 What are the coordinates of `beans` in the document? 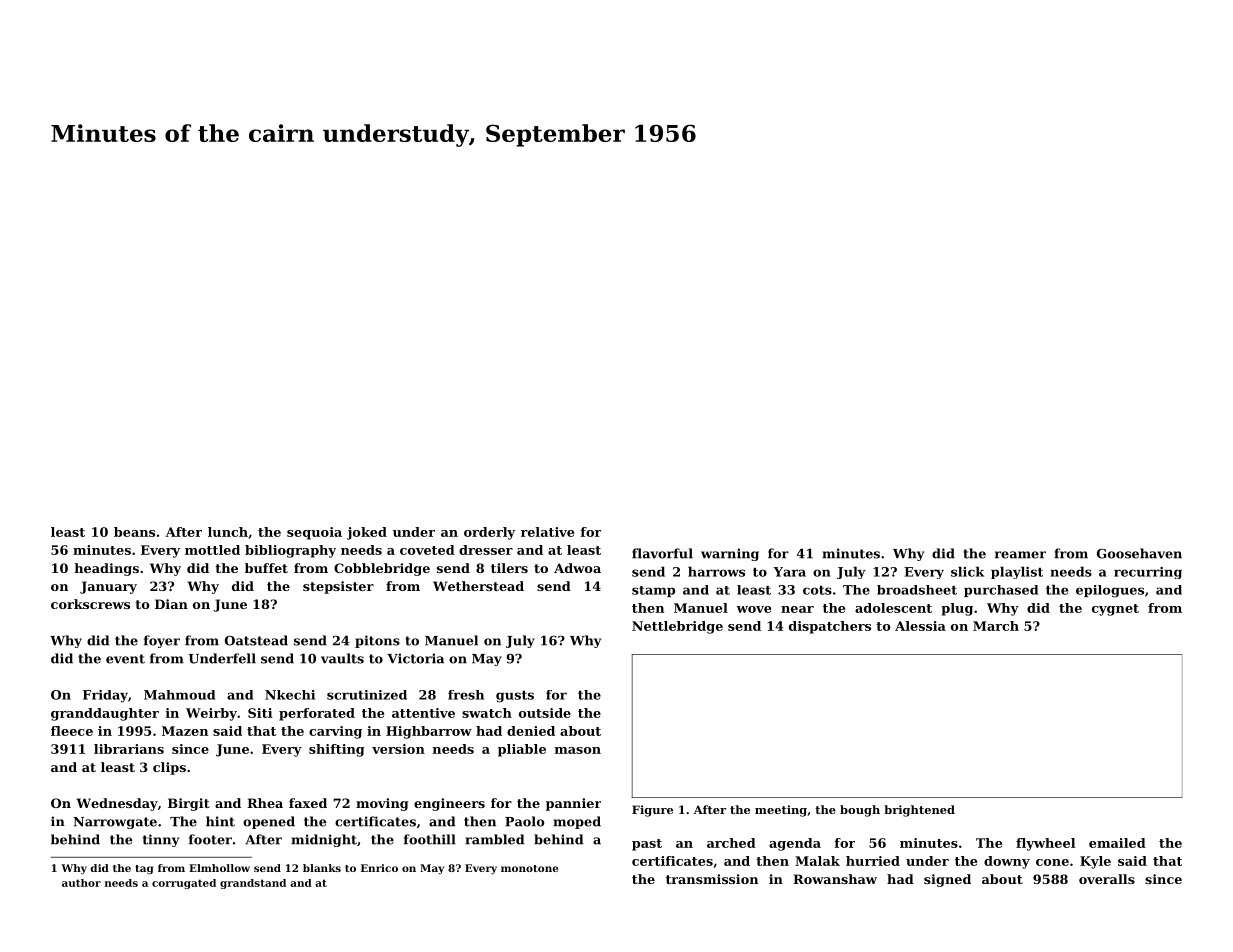 It's located at (134, 532).
